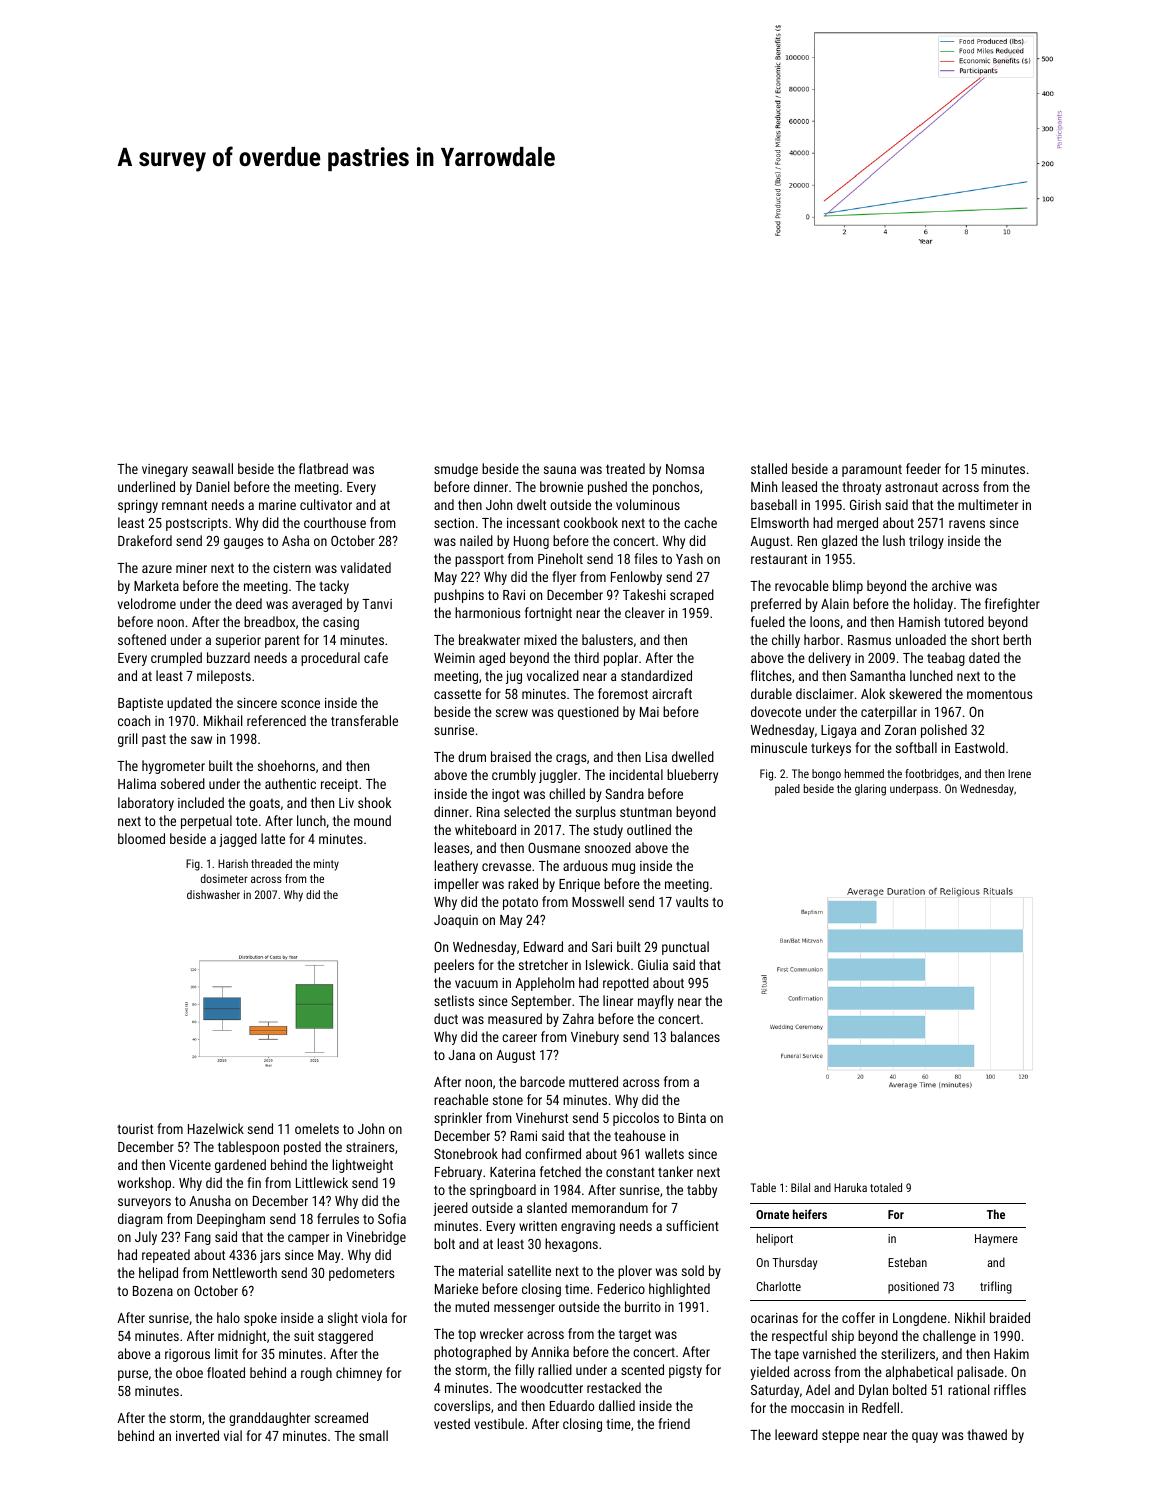  Describe the element at coordinates (685, 948) in the screenshot. I see `punctual` at that location.
